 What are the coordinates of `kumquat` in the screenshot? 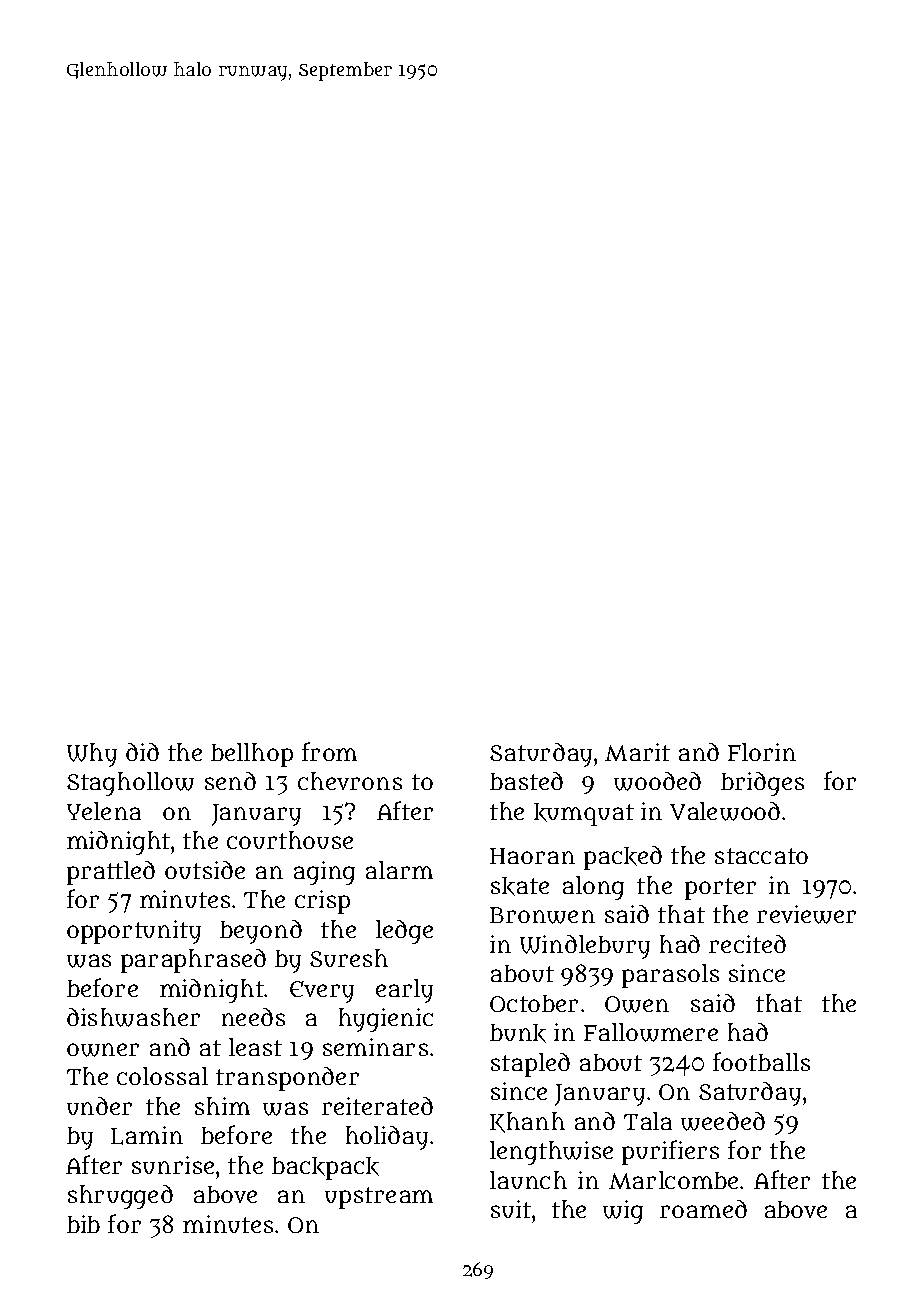 It's located at (584, 814).
